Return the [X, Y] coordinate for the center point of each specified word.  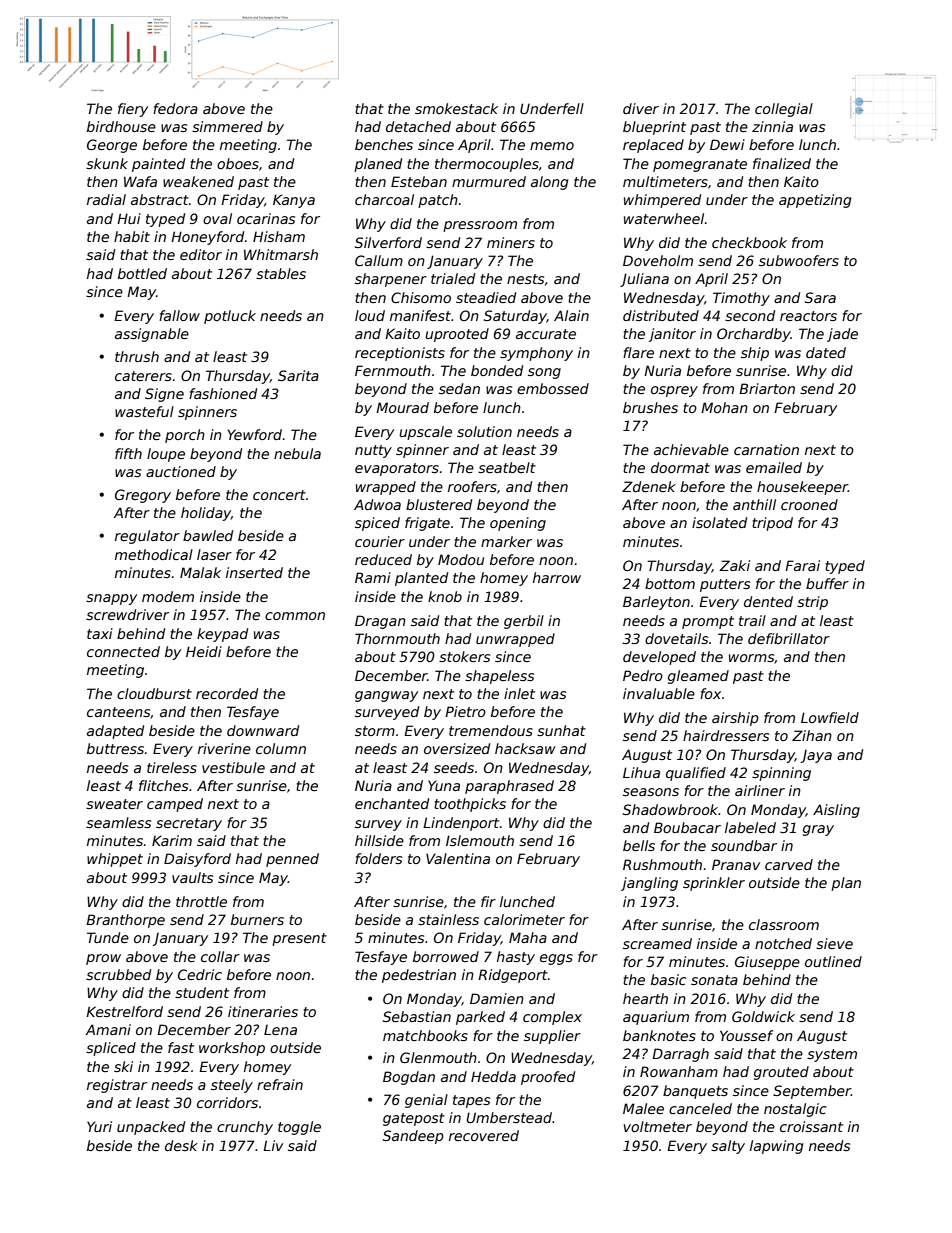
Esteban [419, 181]
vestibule [233, 767]
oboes [238, 163]
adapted [115, 732]
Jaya [816, 756]
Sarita [298, 375]
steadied [486, 297]
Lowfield [830, 717]
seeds [454, 767]
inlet [519, 693]
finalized [782, 163]
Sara [820, 297]
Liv [273, 1145]
